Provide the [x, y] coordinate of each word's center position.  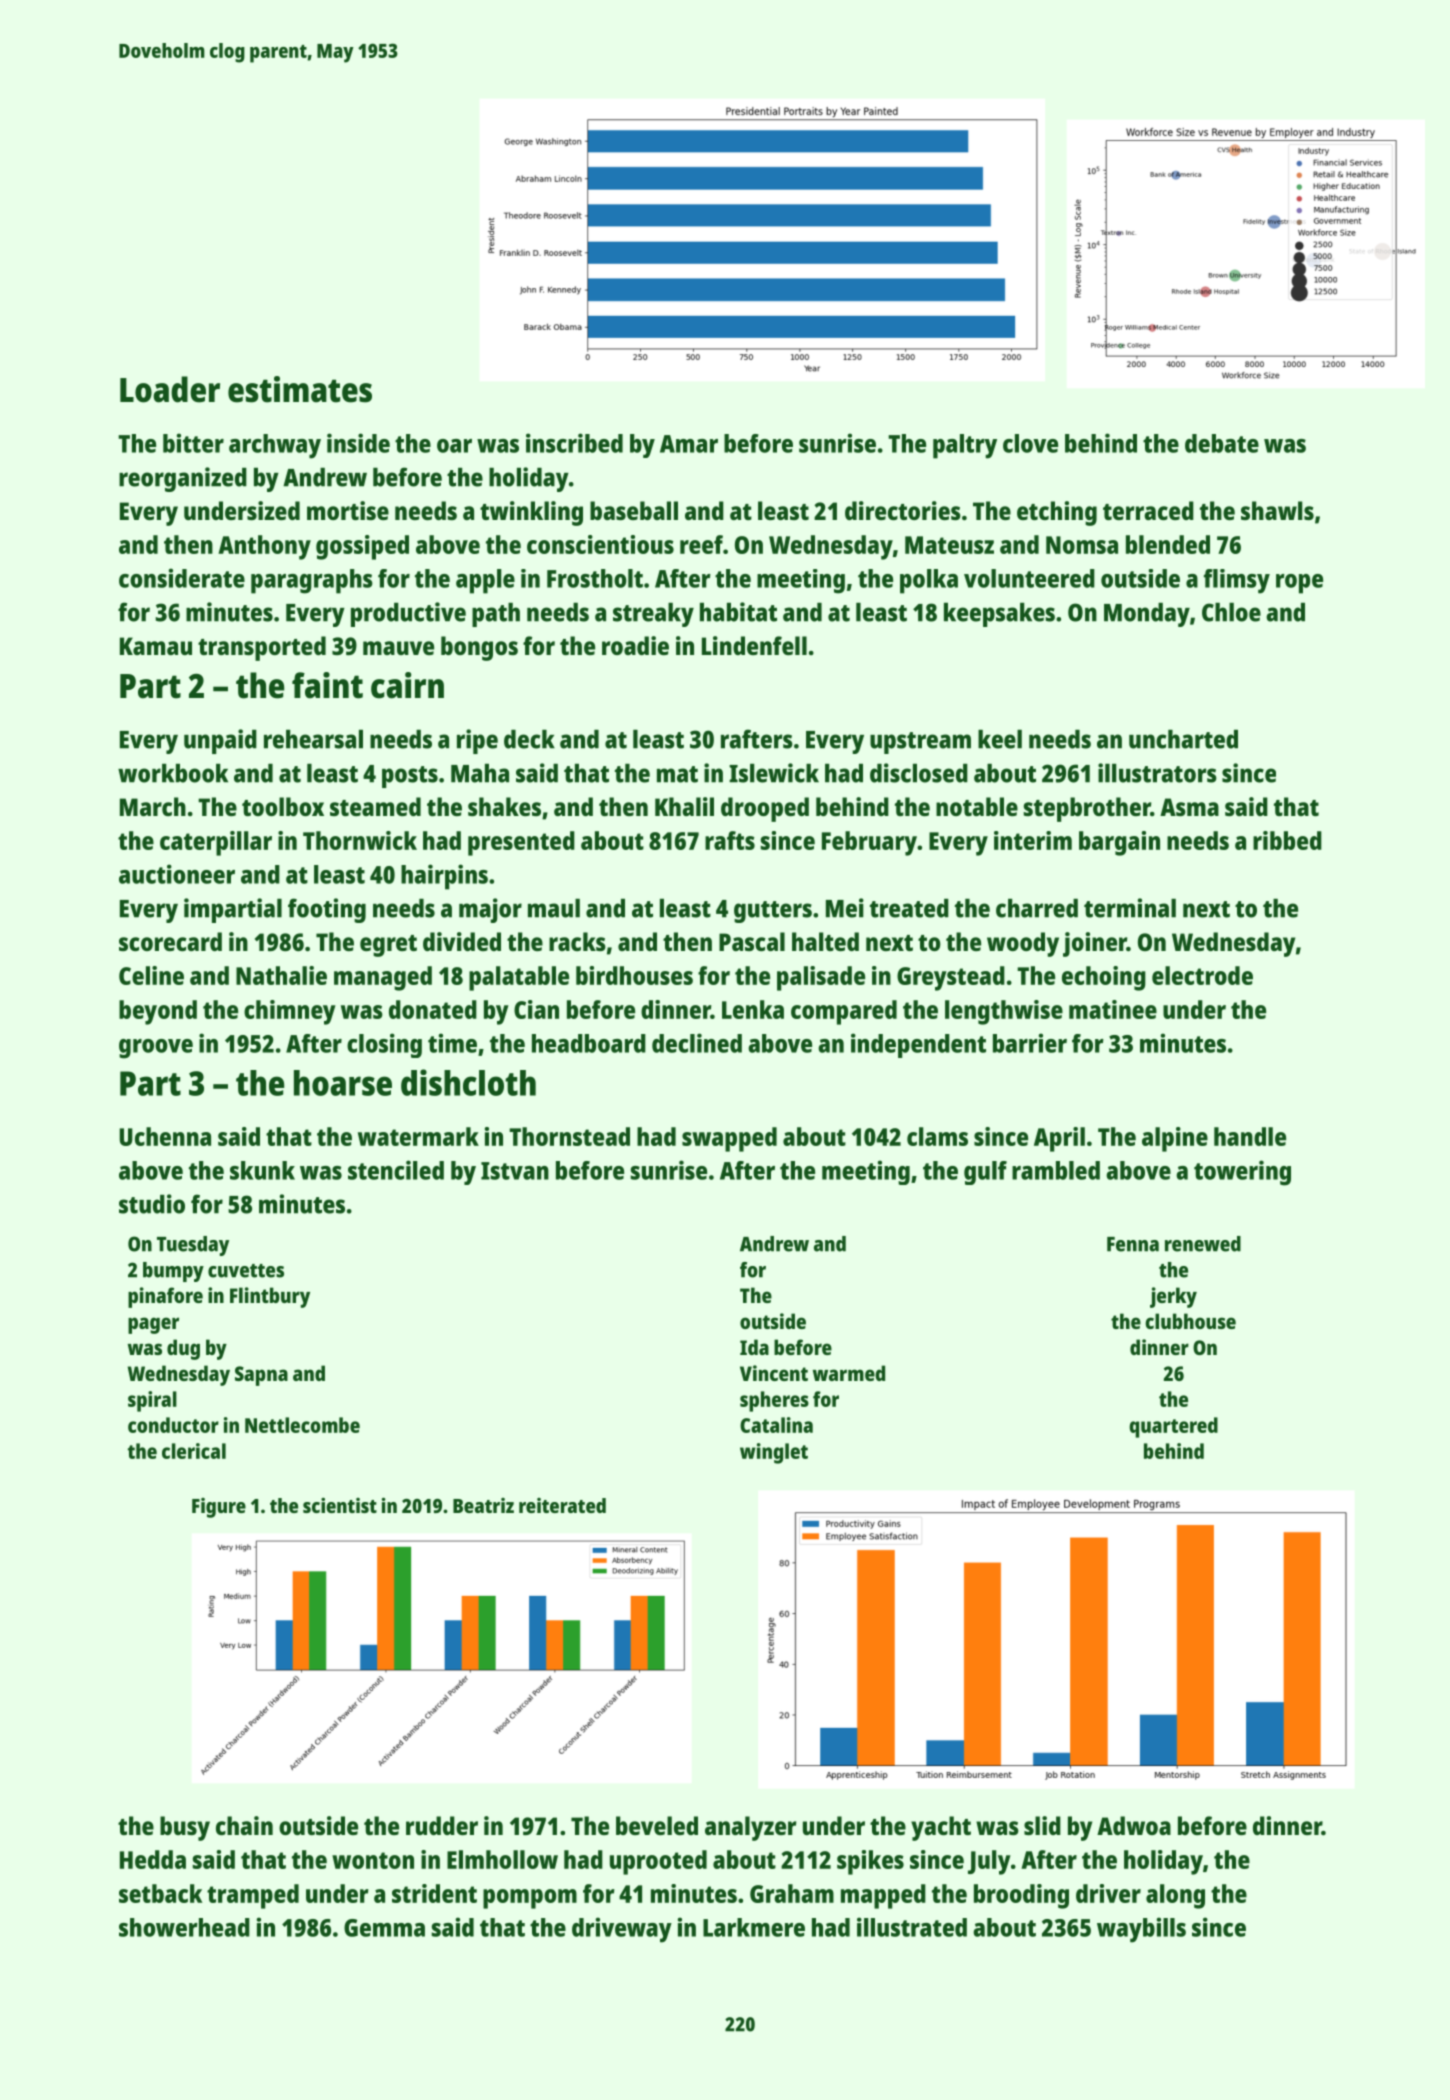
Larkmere [754, 1927]
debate [1222, 443]
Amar [689, 444]
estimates [300, 389]
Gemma [384, 1928]
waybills [1141, 1930]
